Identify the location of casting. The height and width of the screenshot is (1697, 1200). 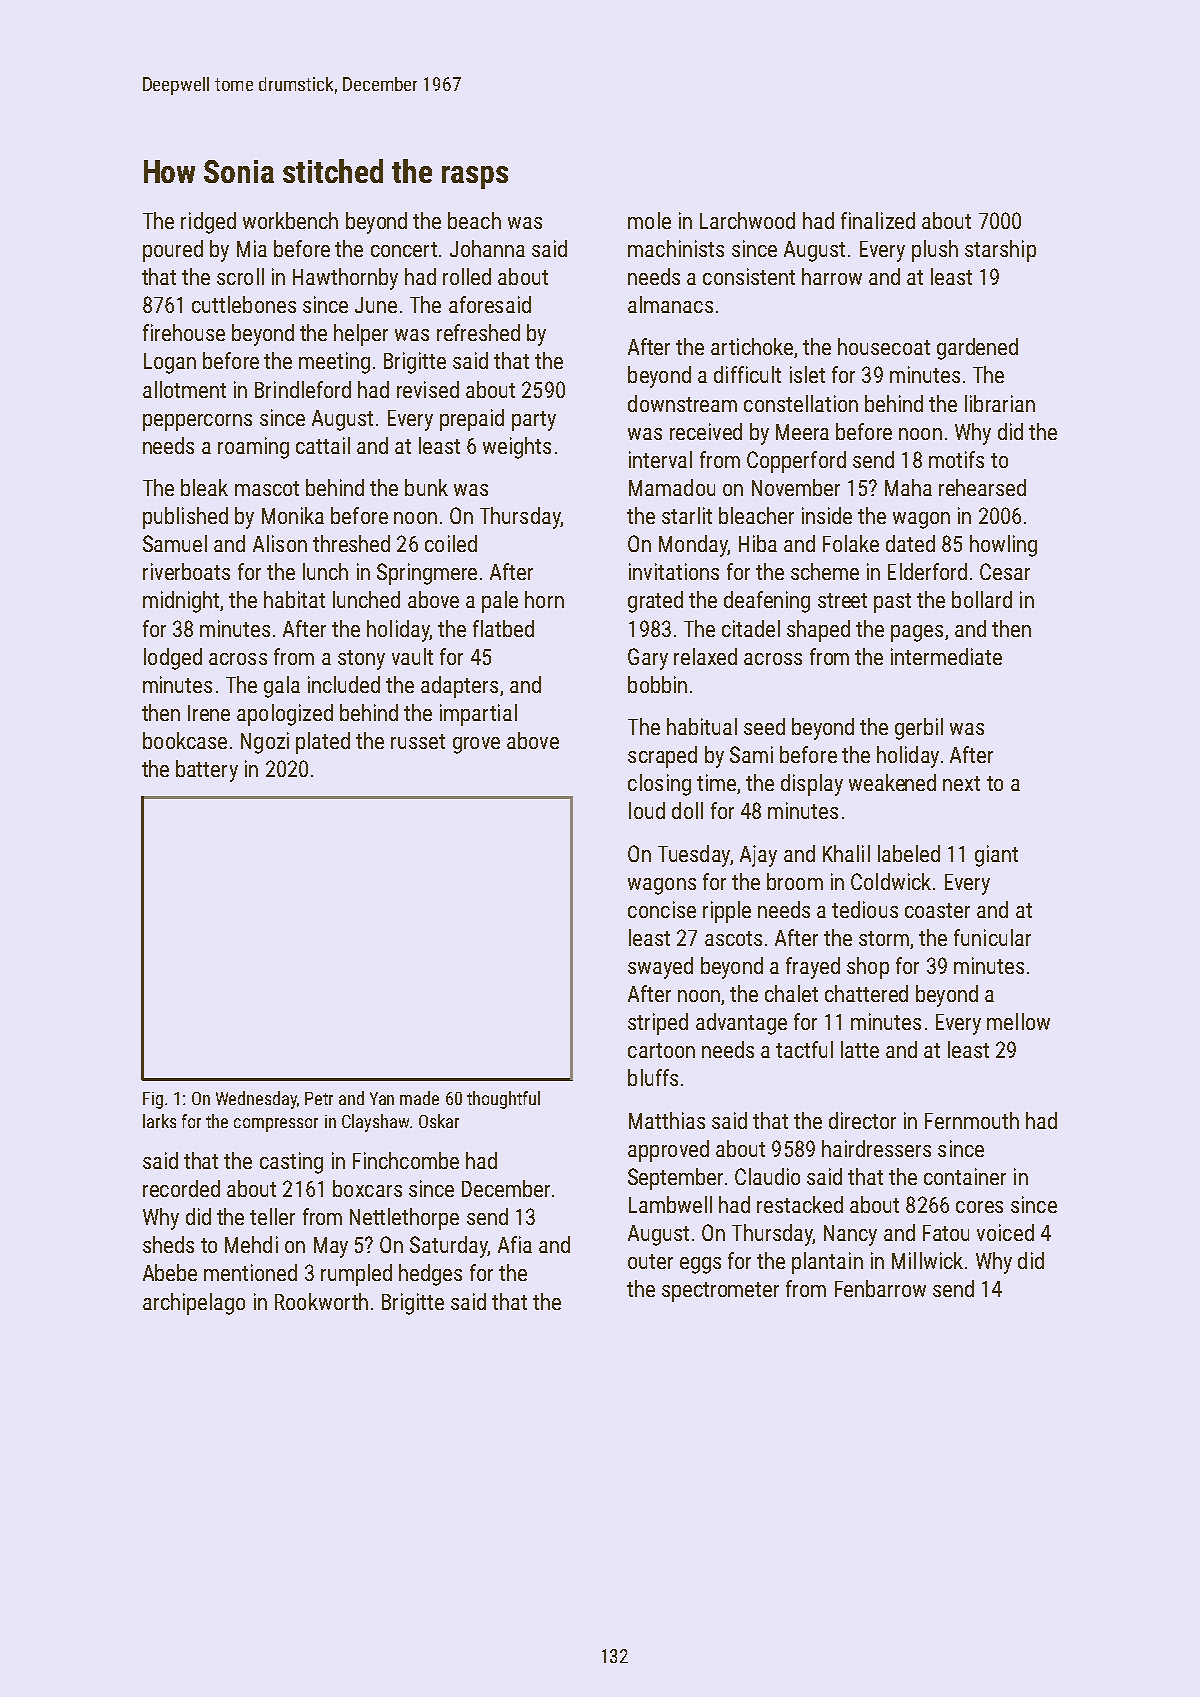
(291, 1163).
